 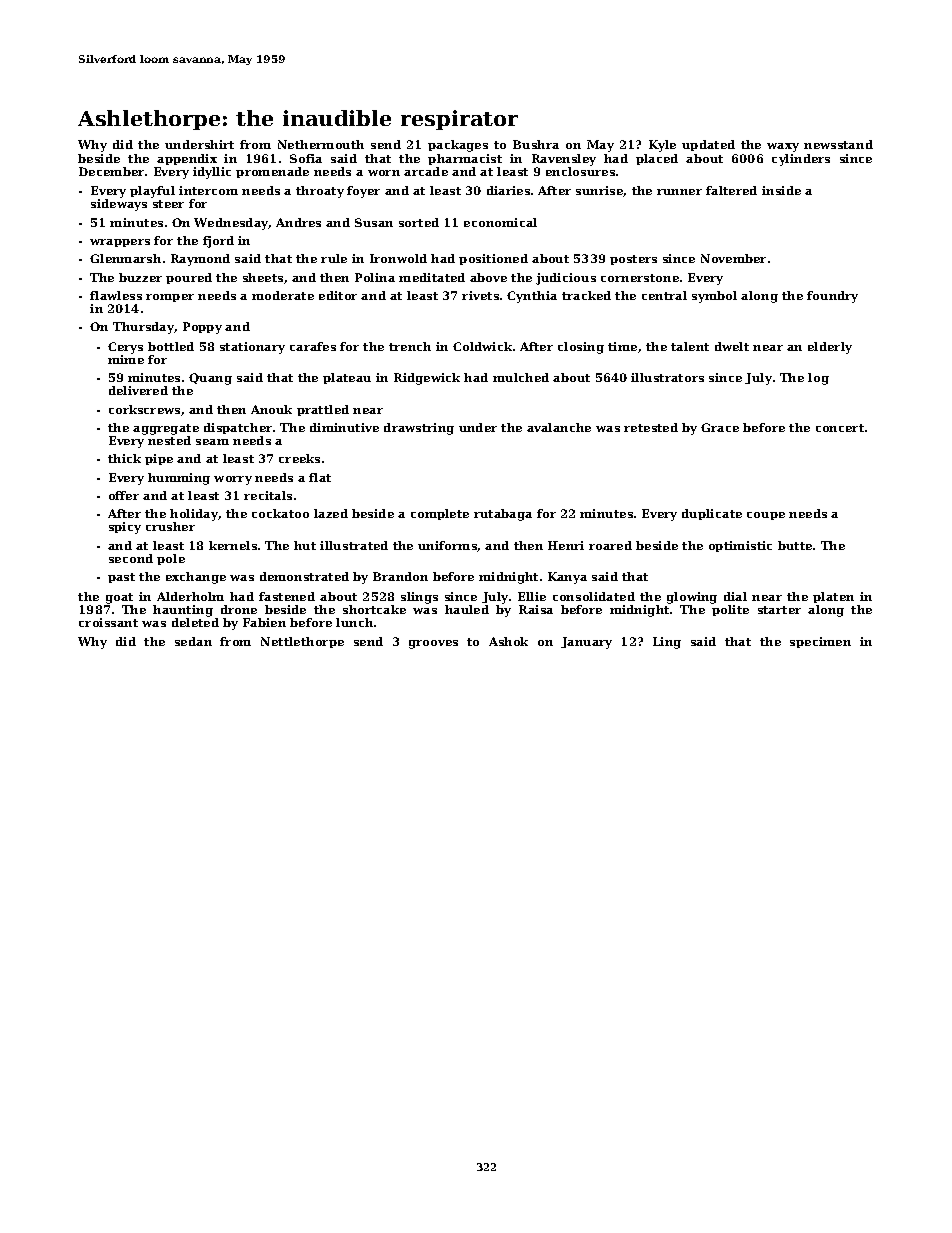 What do you see at coordinates (766, 516) in the document?
I see `coupe` at bounding box center [766, 516].
